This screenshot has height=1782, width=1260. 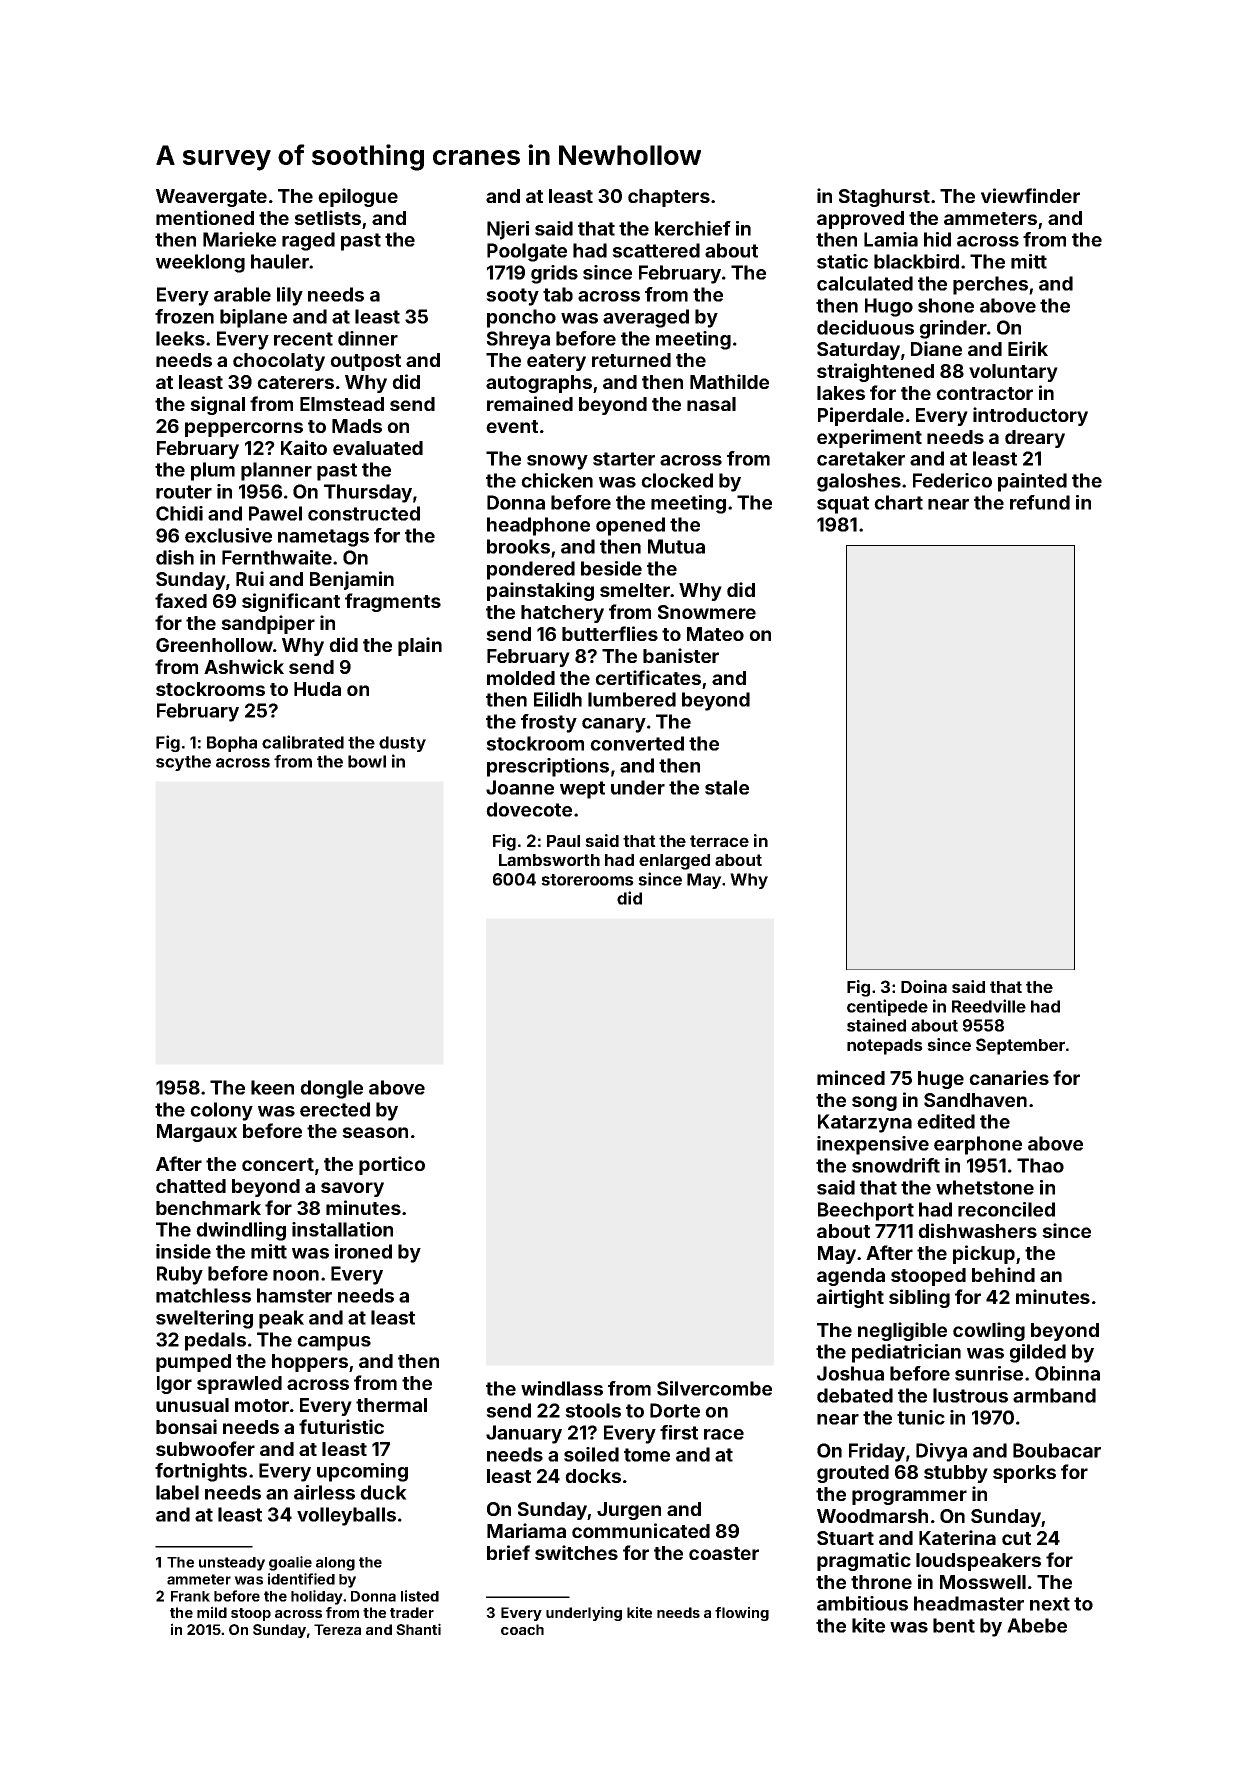 I want to click on Joshua, so click(x=850, y=1373).
